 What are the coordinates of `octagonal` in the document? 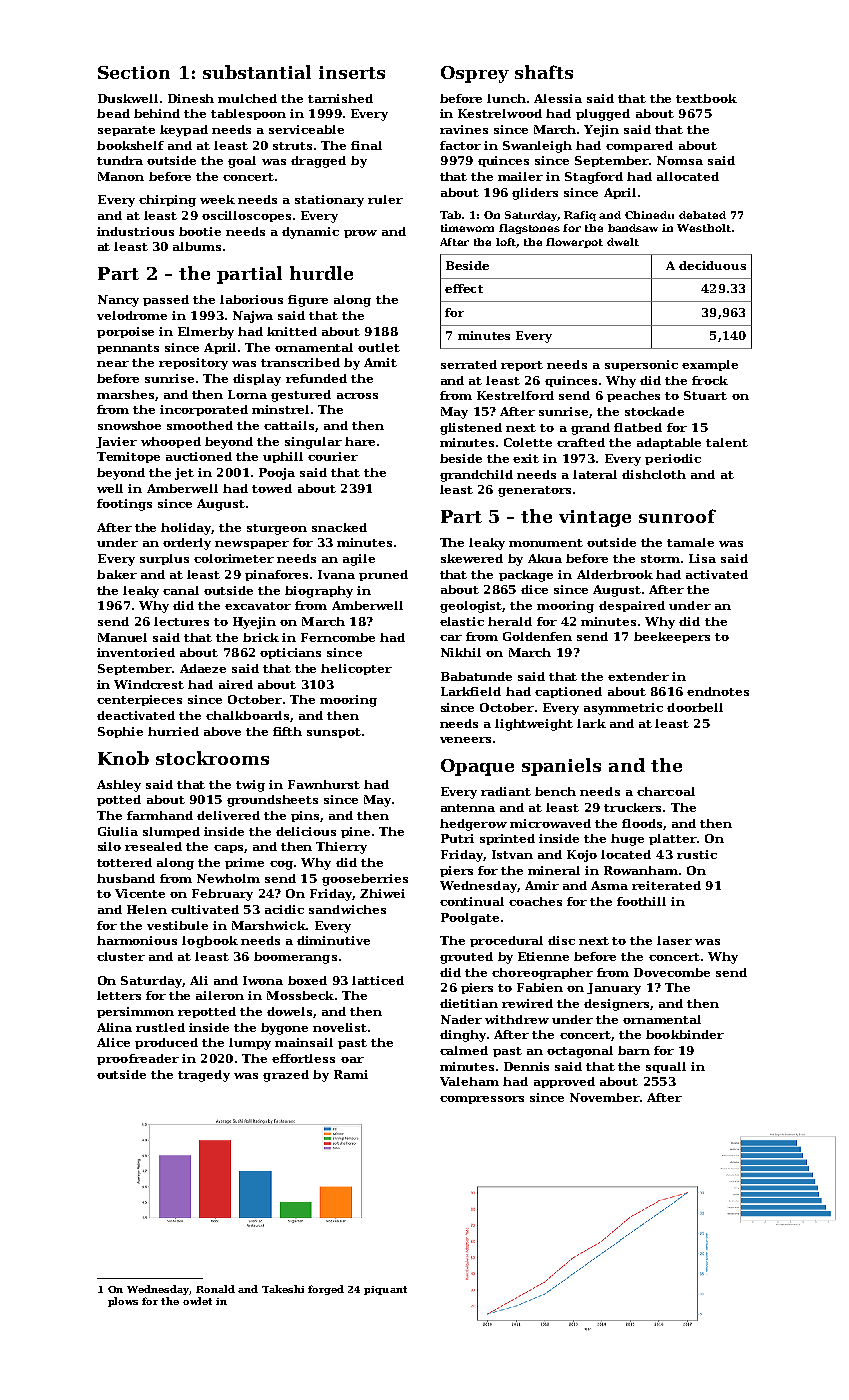 It's located at (580, 1052).
